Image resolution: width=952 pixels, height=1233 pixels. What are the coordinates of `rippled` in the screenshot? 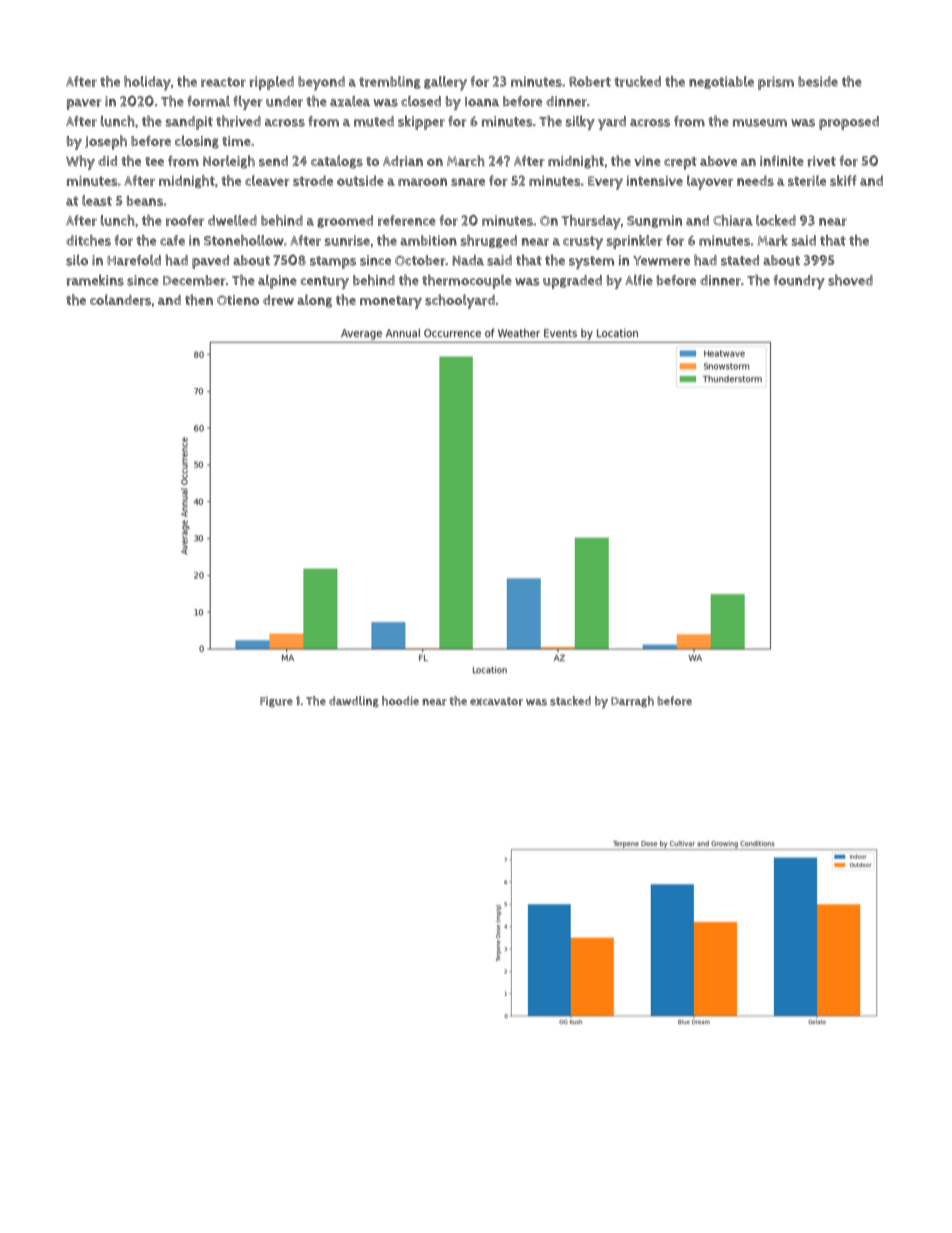 It's located at (272, 83).
